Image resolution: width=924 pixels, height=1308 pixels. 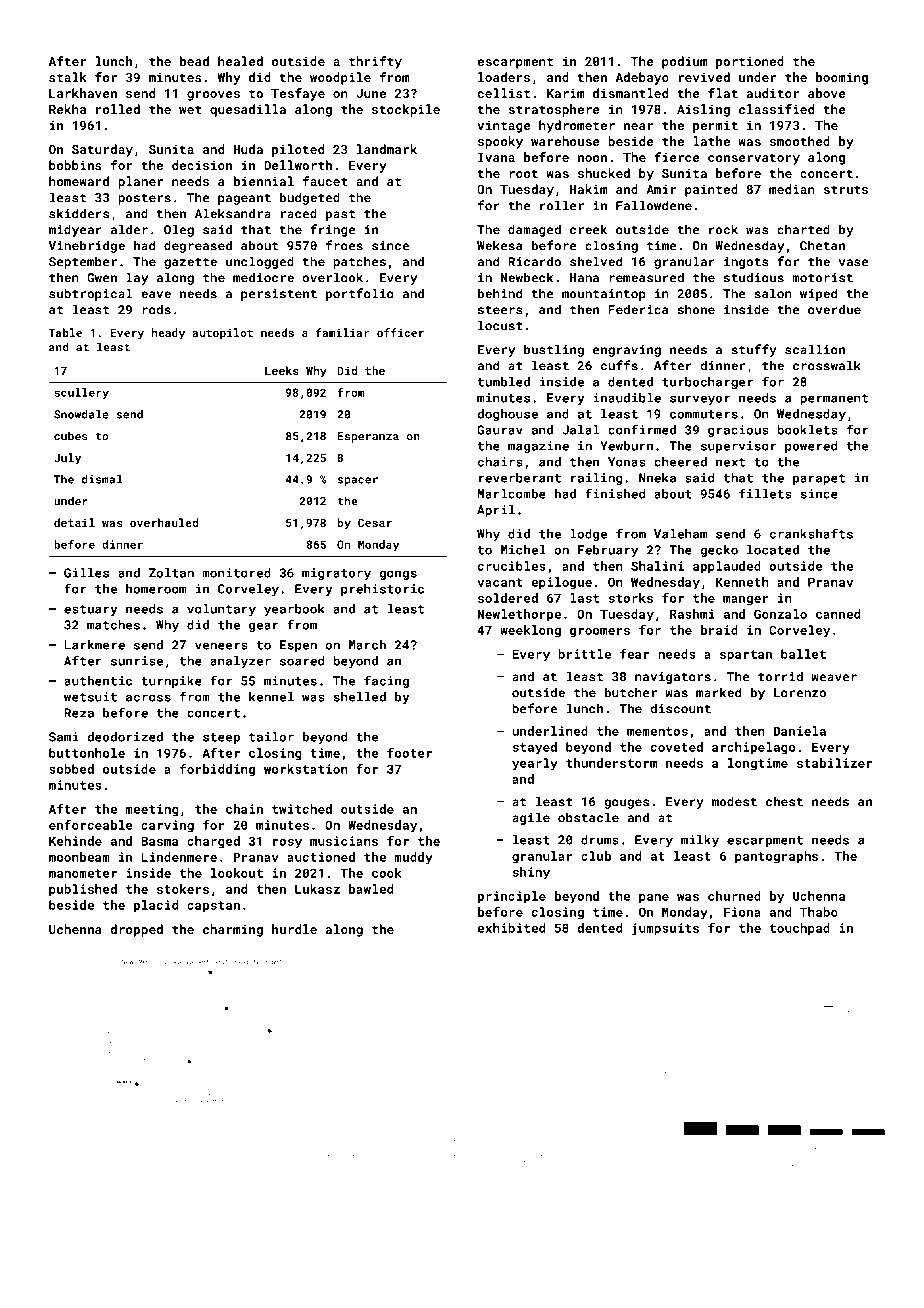 I want to click on braid, so click(x=719, y=630).
